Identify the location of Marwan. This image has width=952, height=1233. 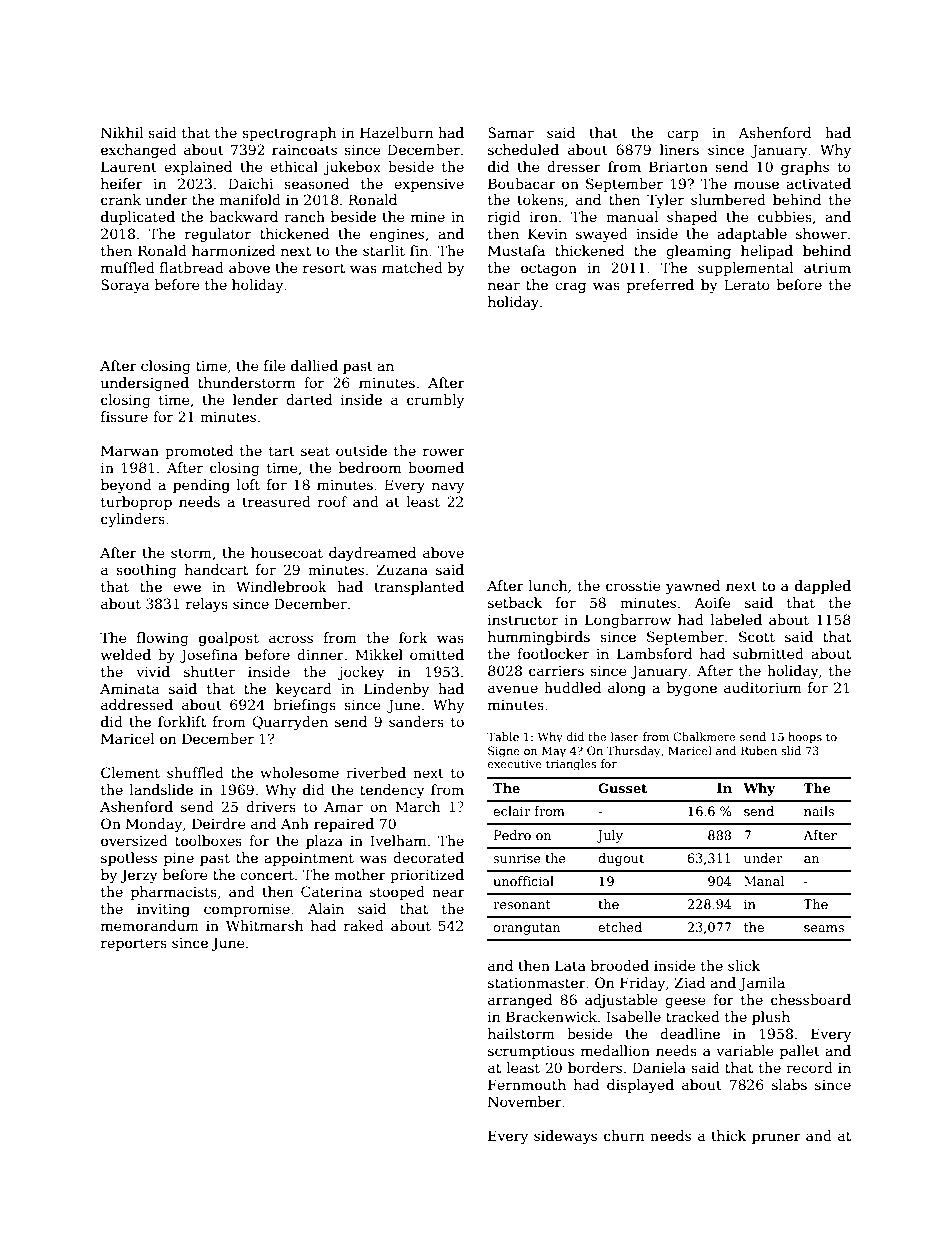
(130, 450).
